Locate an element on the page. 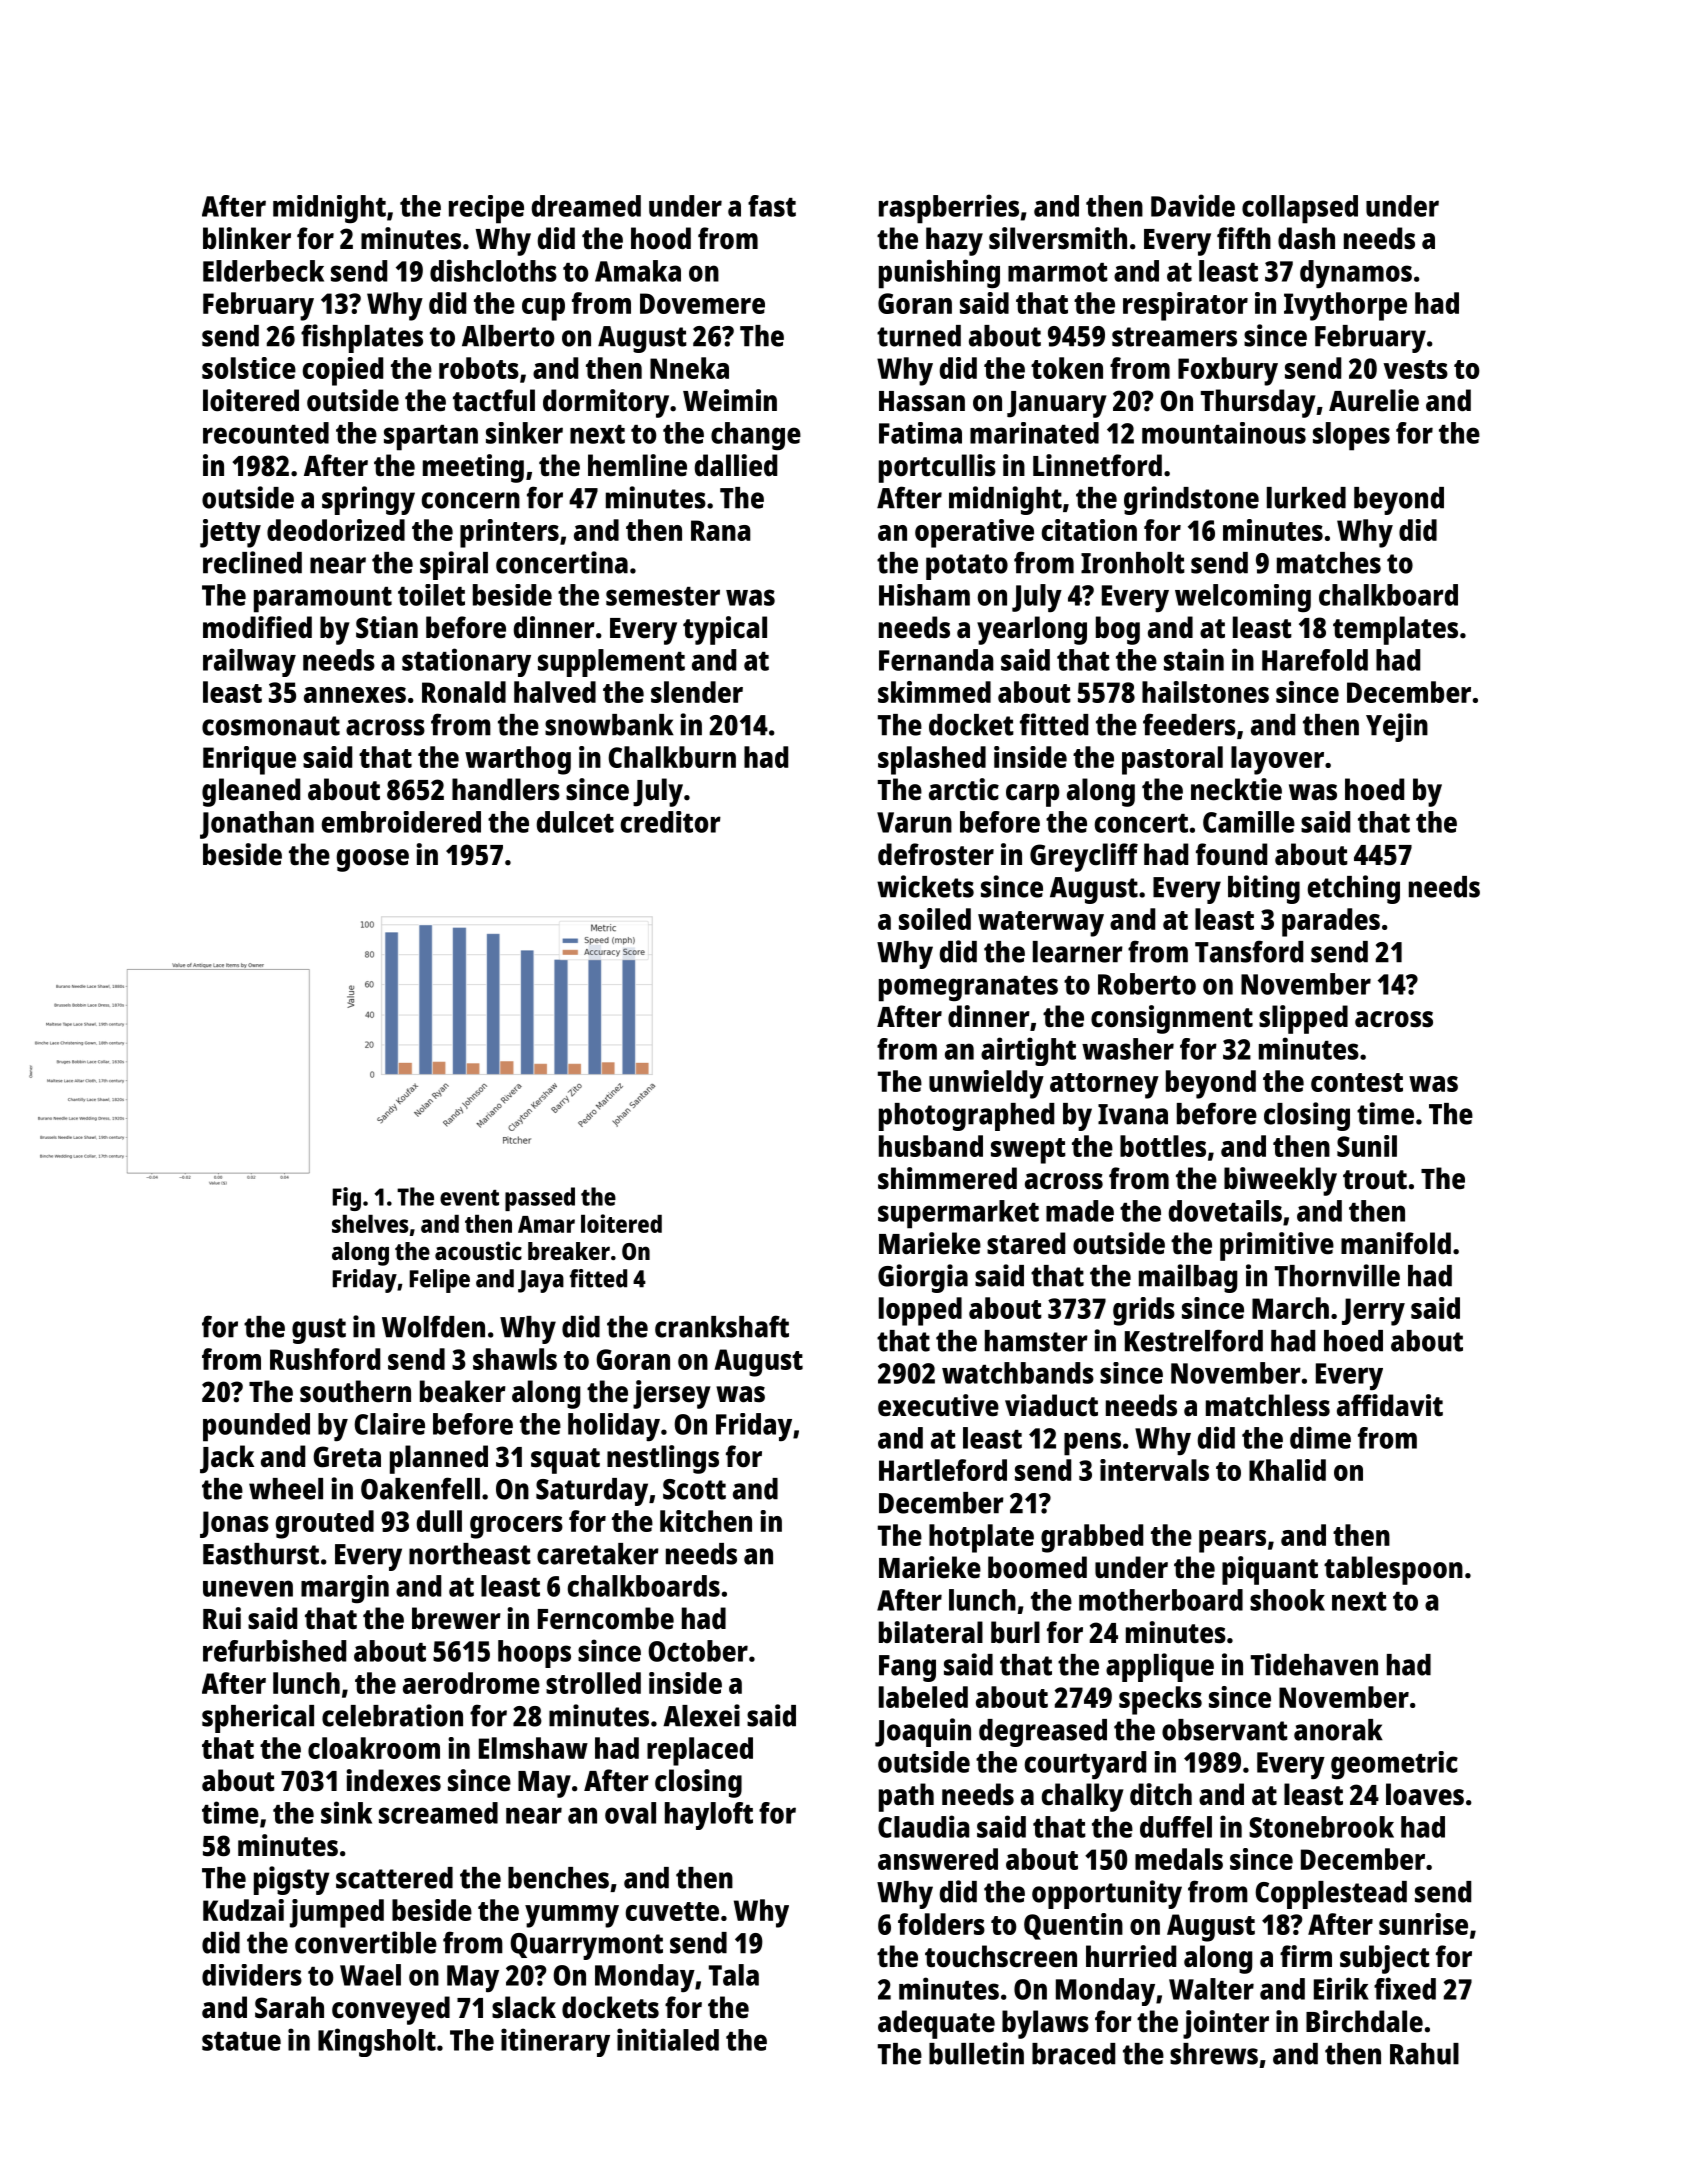 The height and width of the document is (2178, 1683). Dovemere is located at coordinates (702, 303).
